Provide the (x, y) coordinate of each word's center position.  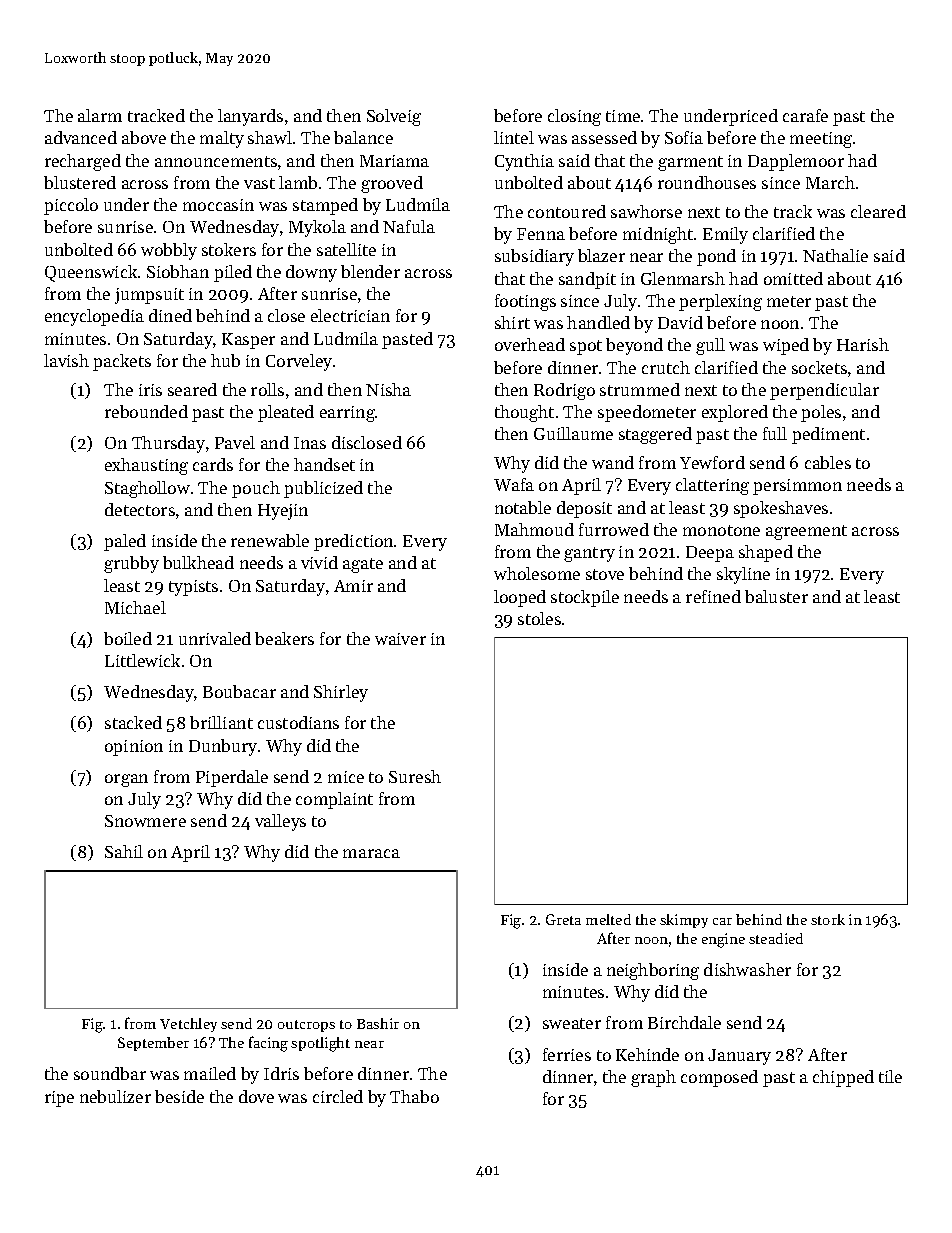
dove (256, 1096)
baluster (776, 596)
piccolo (71, 206)
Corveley (299, 362)
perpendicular (824, 391)
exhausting (146, 466)
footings (525, 302)
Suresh (415, 776)
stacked (133, 722)
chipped (843, 1078)
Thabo (414, 1096)
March (830, 182)
